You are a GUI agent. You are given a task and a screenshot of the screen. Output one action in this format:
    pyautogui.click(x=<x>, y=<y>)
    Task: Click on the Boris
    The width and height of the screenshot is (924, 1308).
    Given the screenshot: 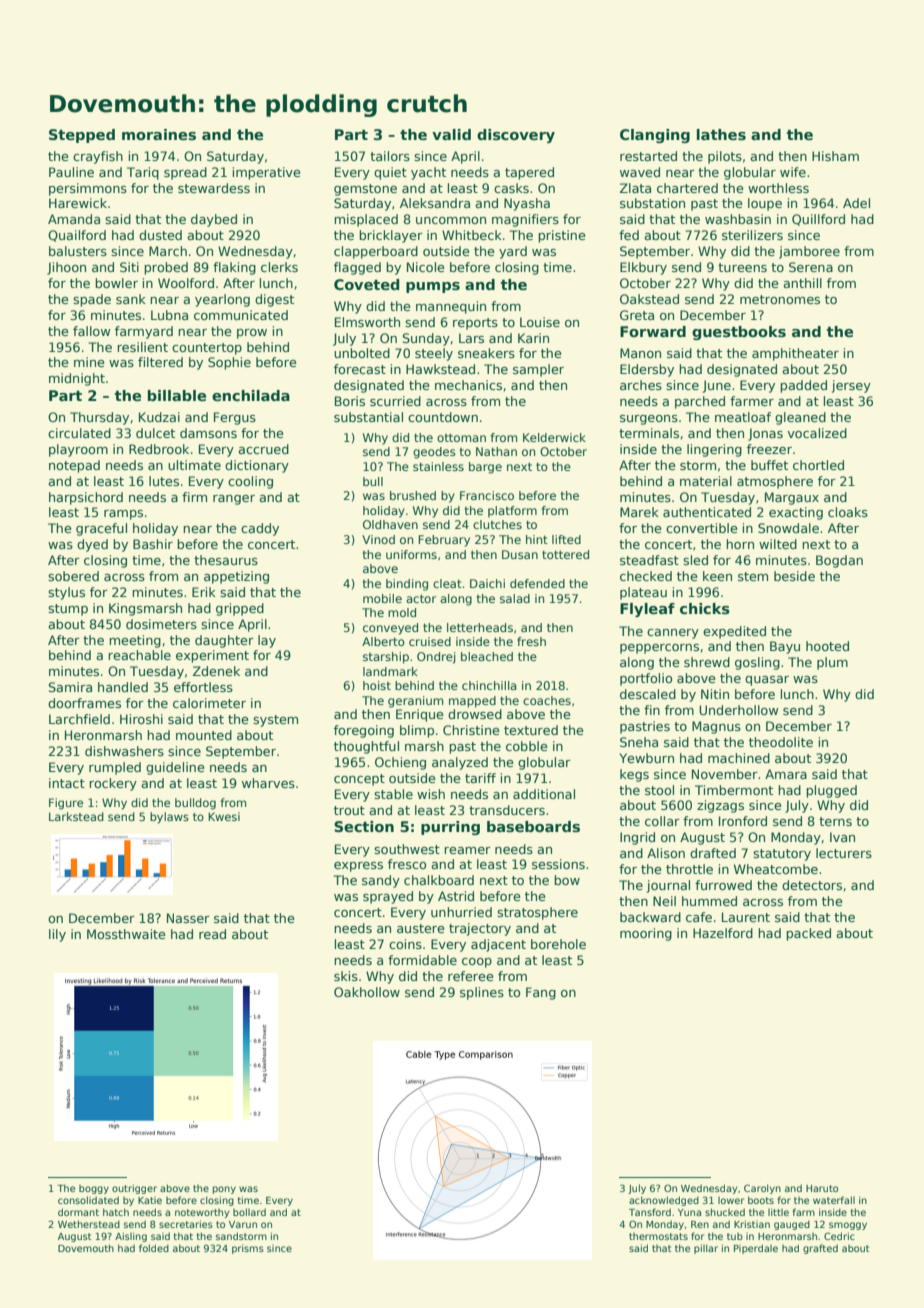 What is the action you would take?
    pyautogui.click(x=350, y=401)
